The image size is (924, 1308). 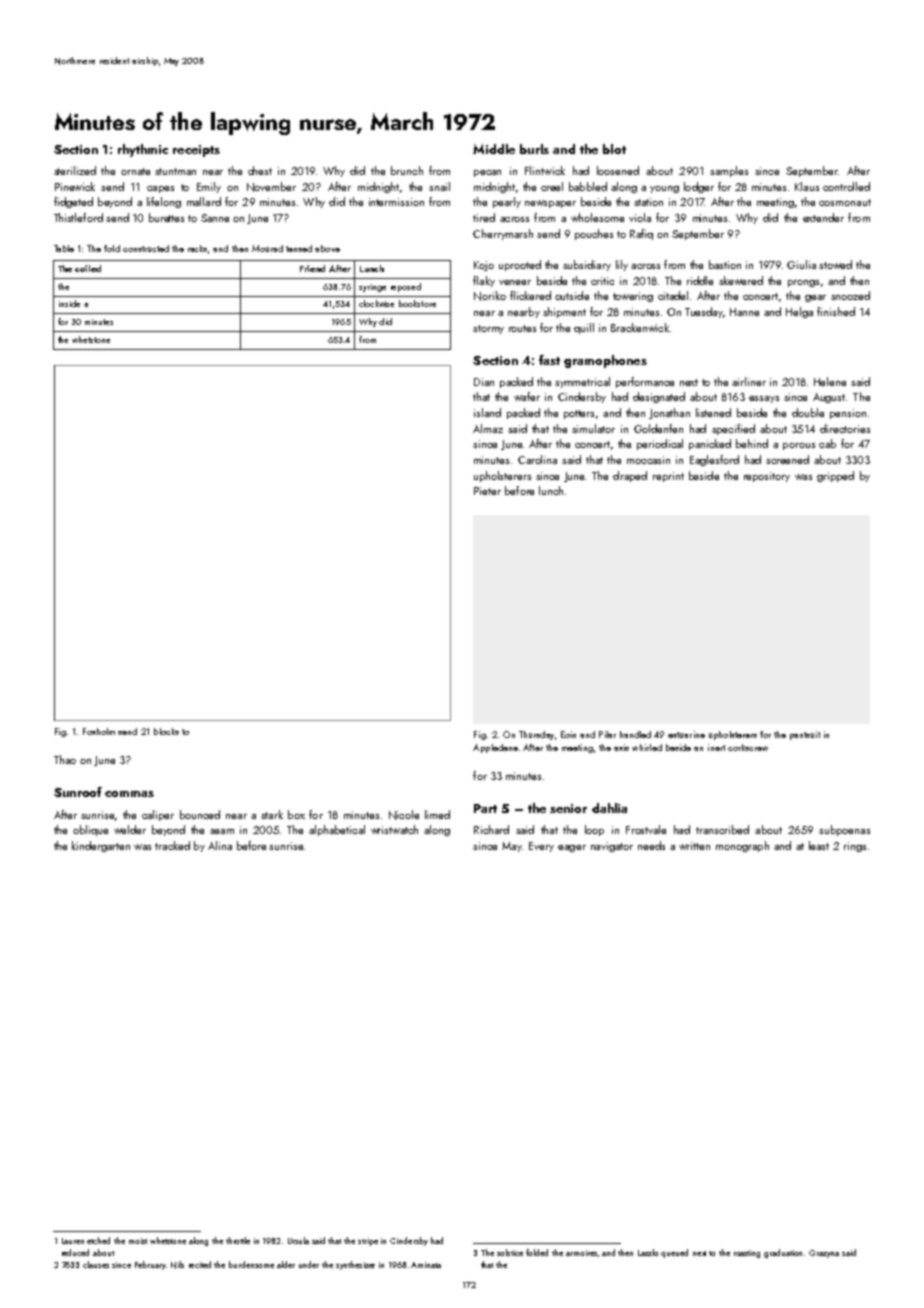 What do you see at coordinates (78, 792) in the screenshot?
I see `Sunroof` at bounding box center [78, 792].
